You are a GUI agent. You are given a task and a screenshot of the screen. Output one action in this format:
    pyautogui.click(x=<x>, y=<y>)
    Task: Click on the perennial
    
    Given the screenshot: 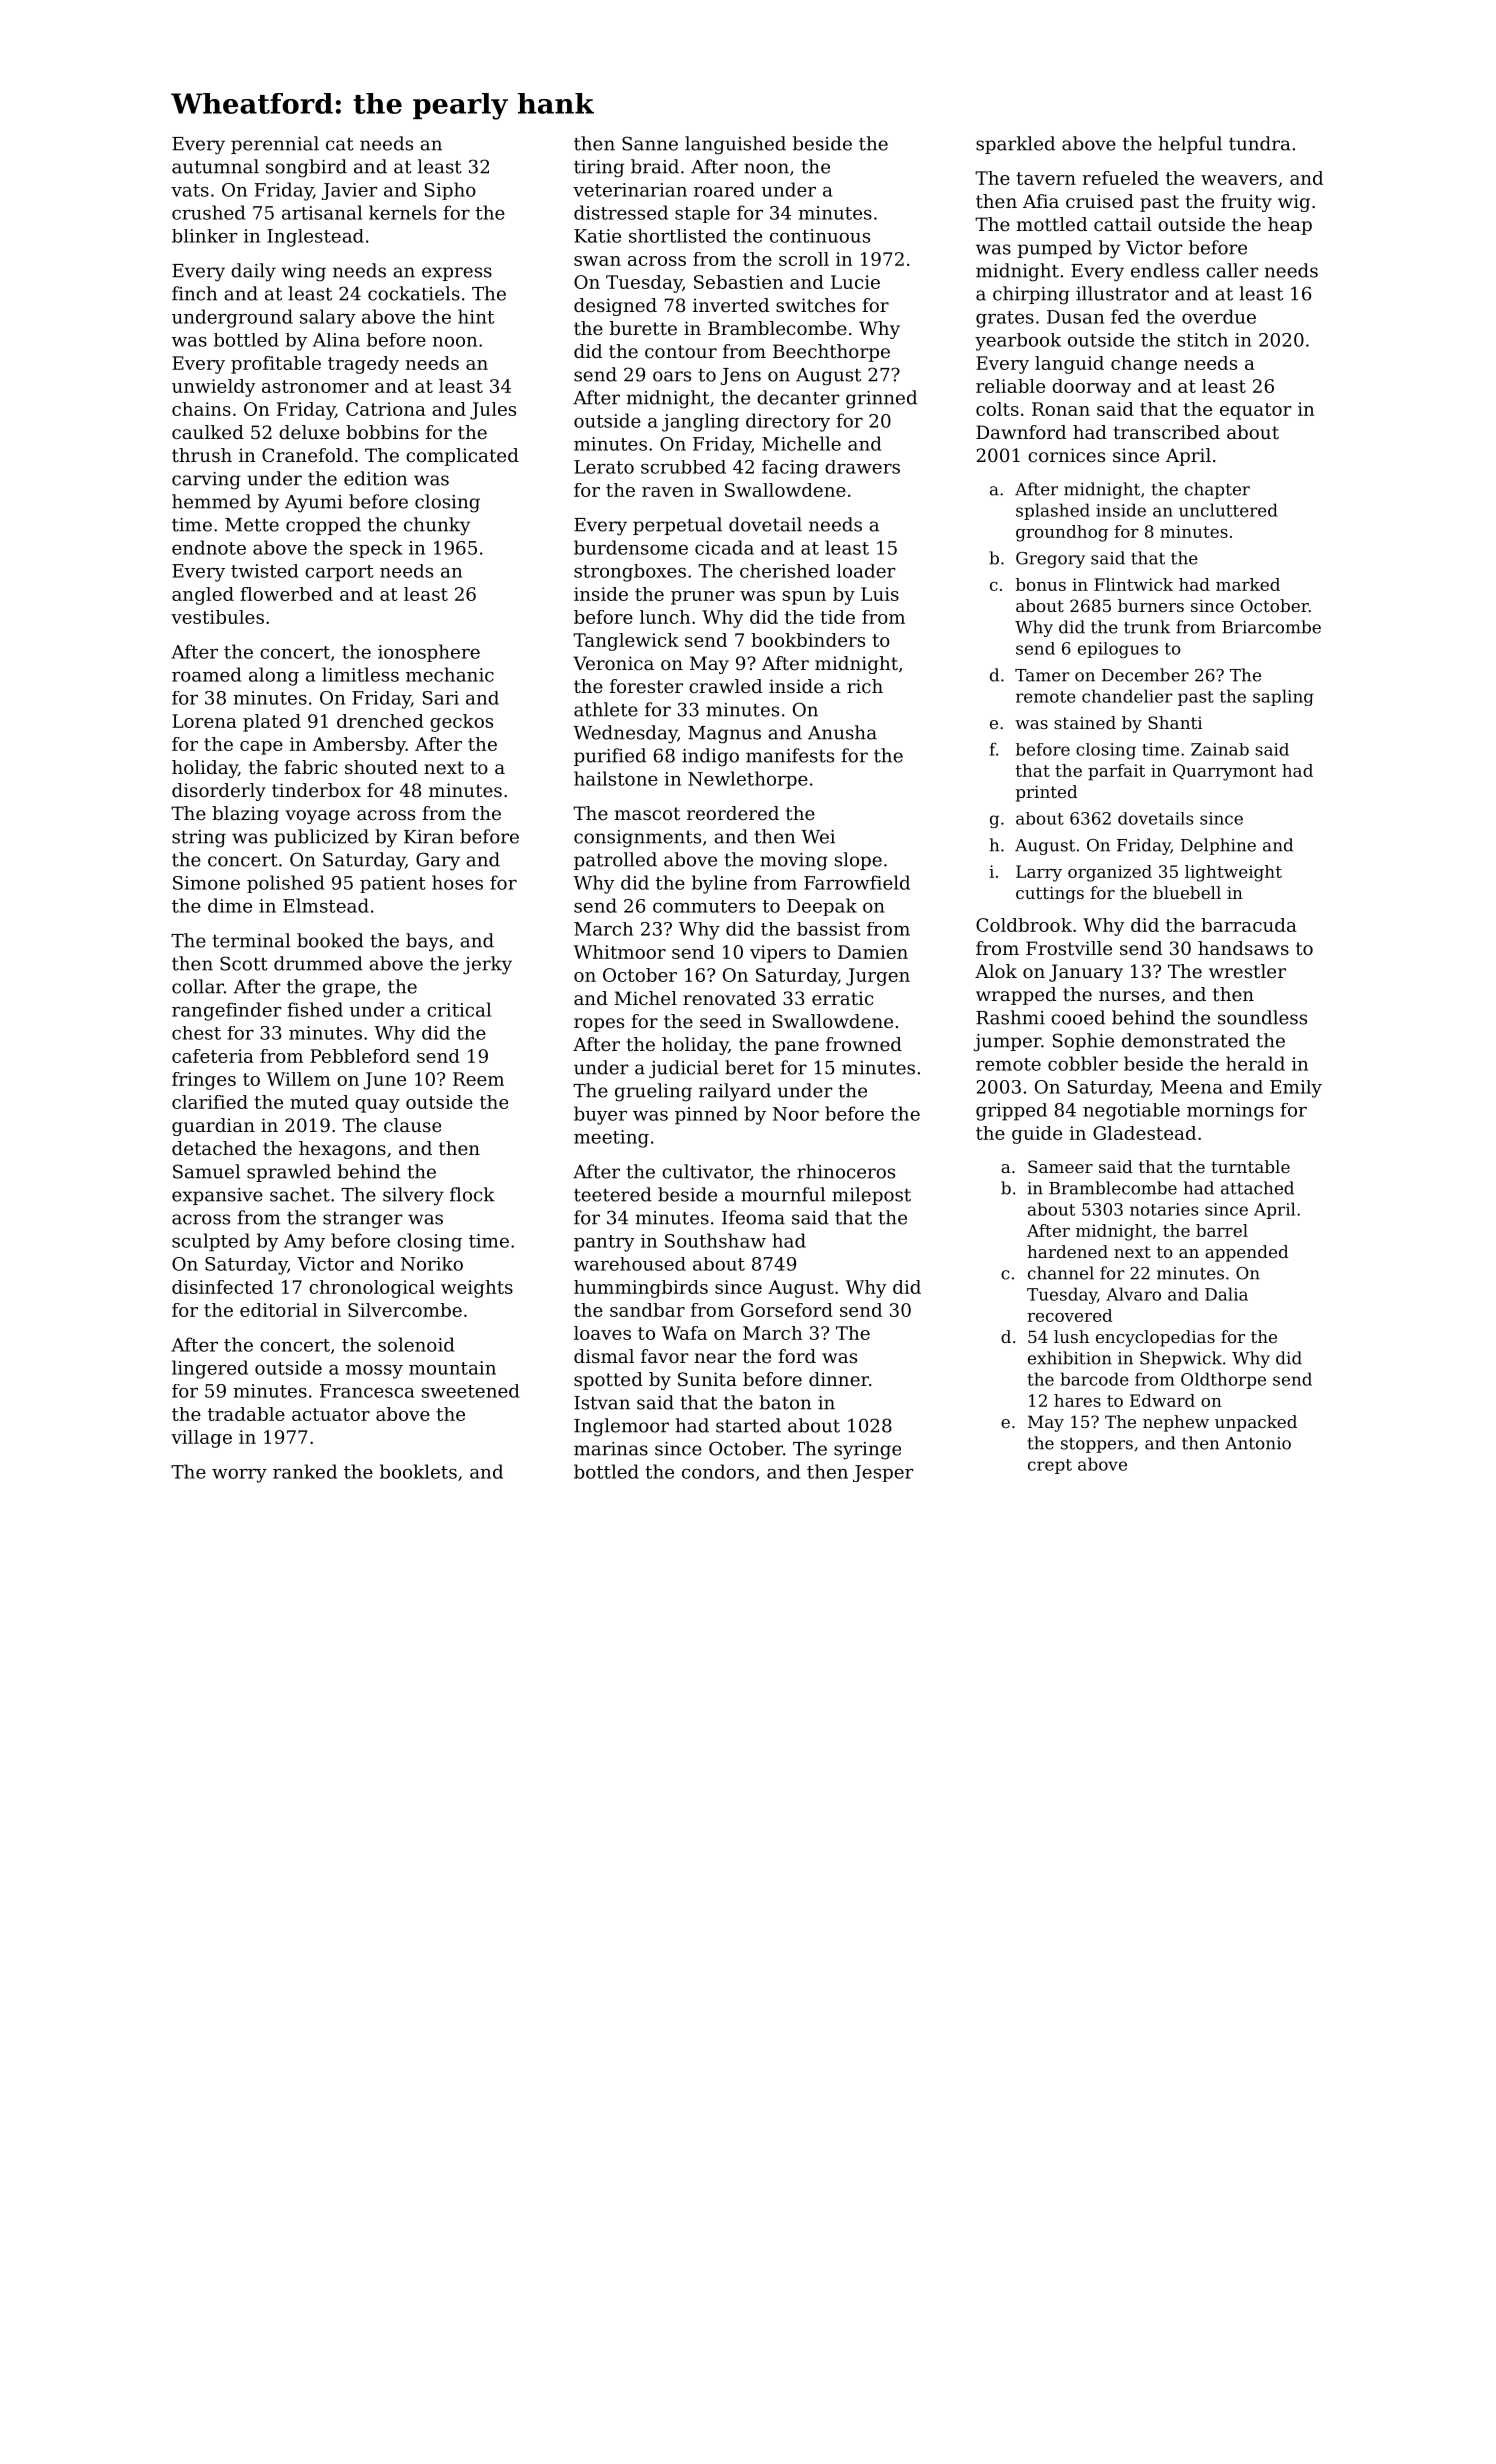 What is the action you would take?
    pyautogui.click(x=275, y=145)
